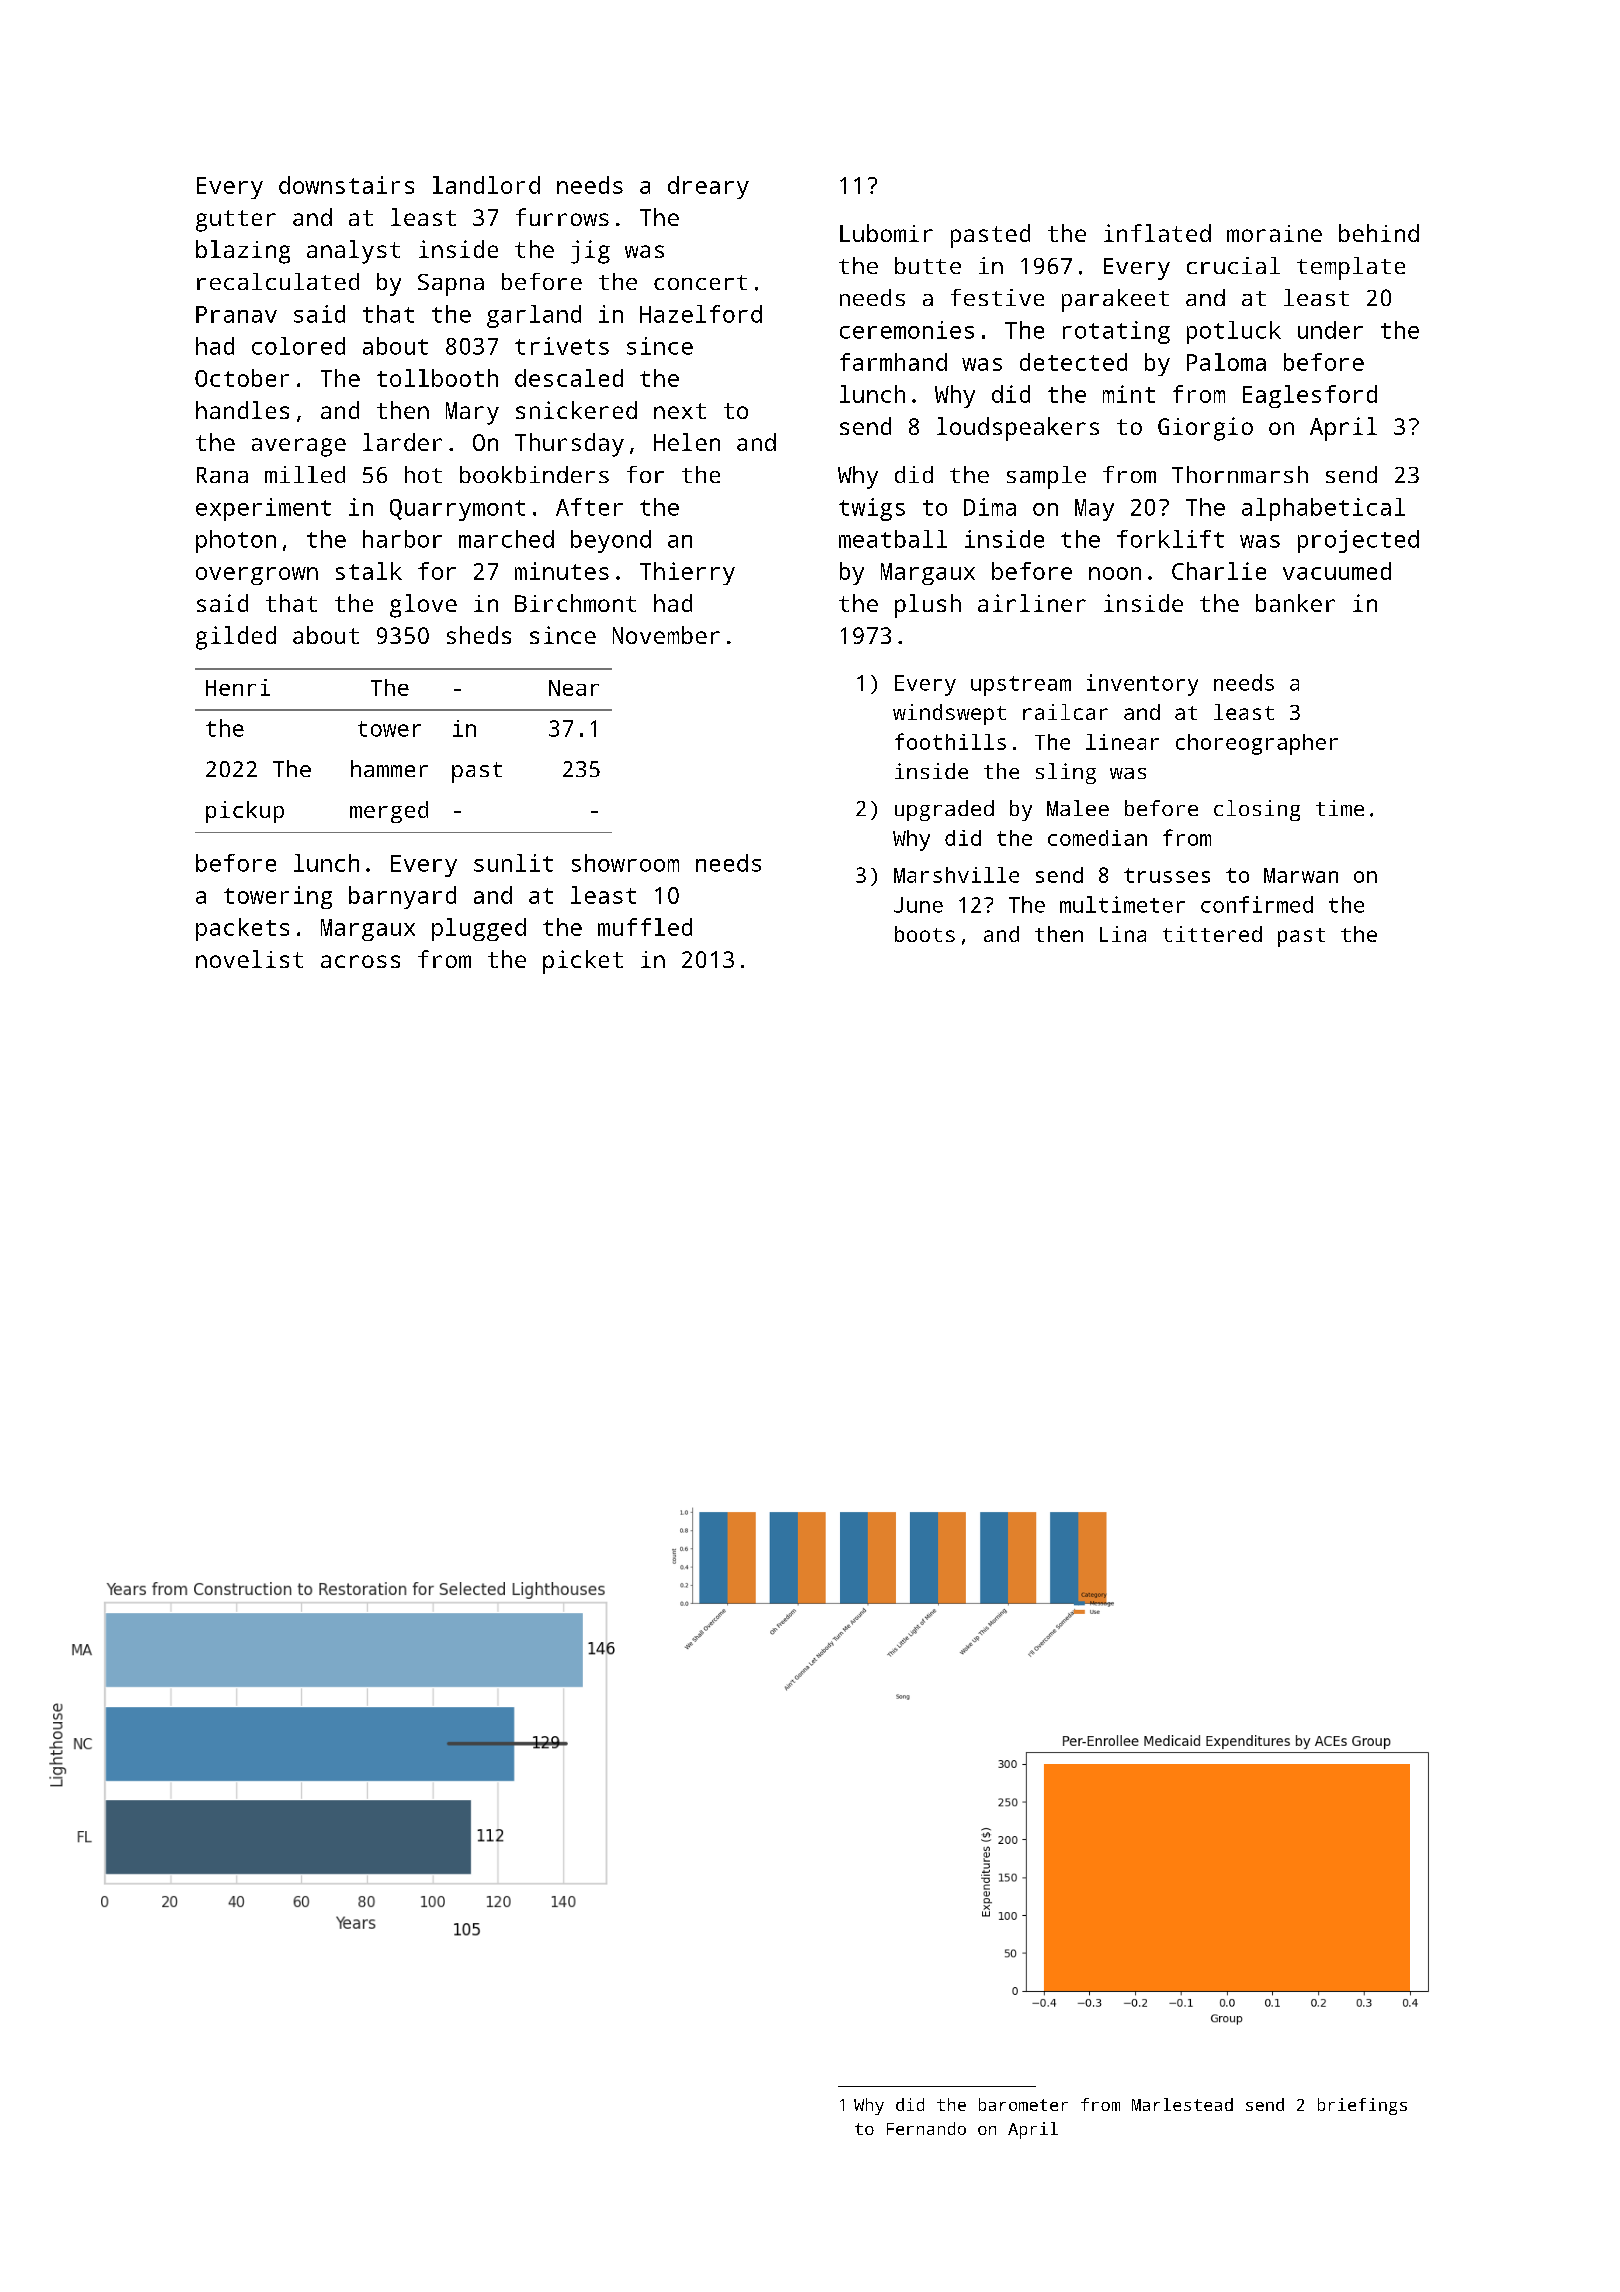 The height and width of the page is (2292, 1620). I want to click on across, so click(360, 961).
